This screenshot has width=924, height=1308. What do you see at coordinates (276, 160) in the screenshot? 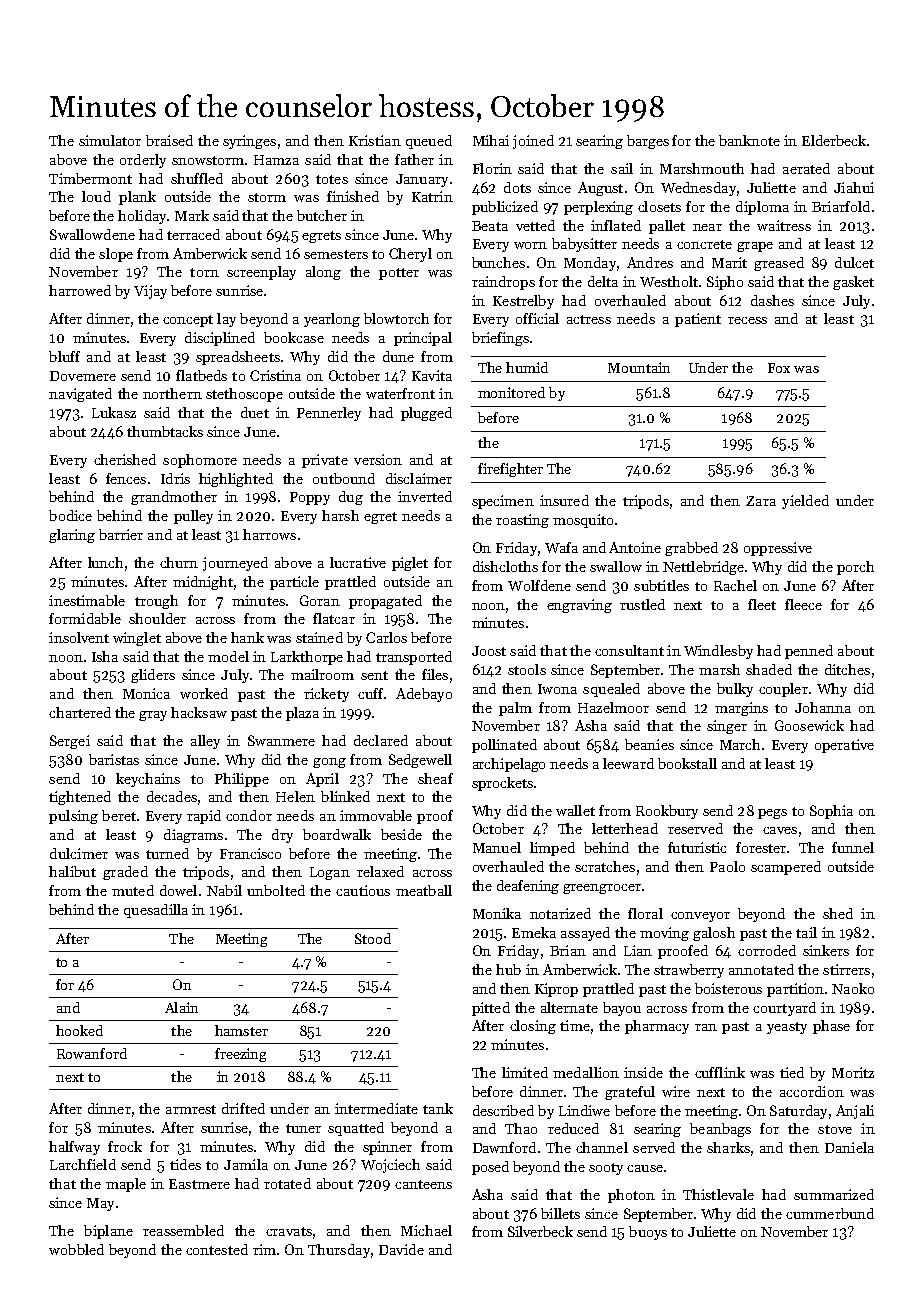
I see `Hamza` at bounding box center [276, 160].
